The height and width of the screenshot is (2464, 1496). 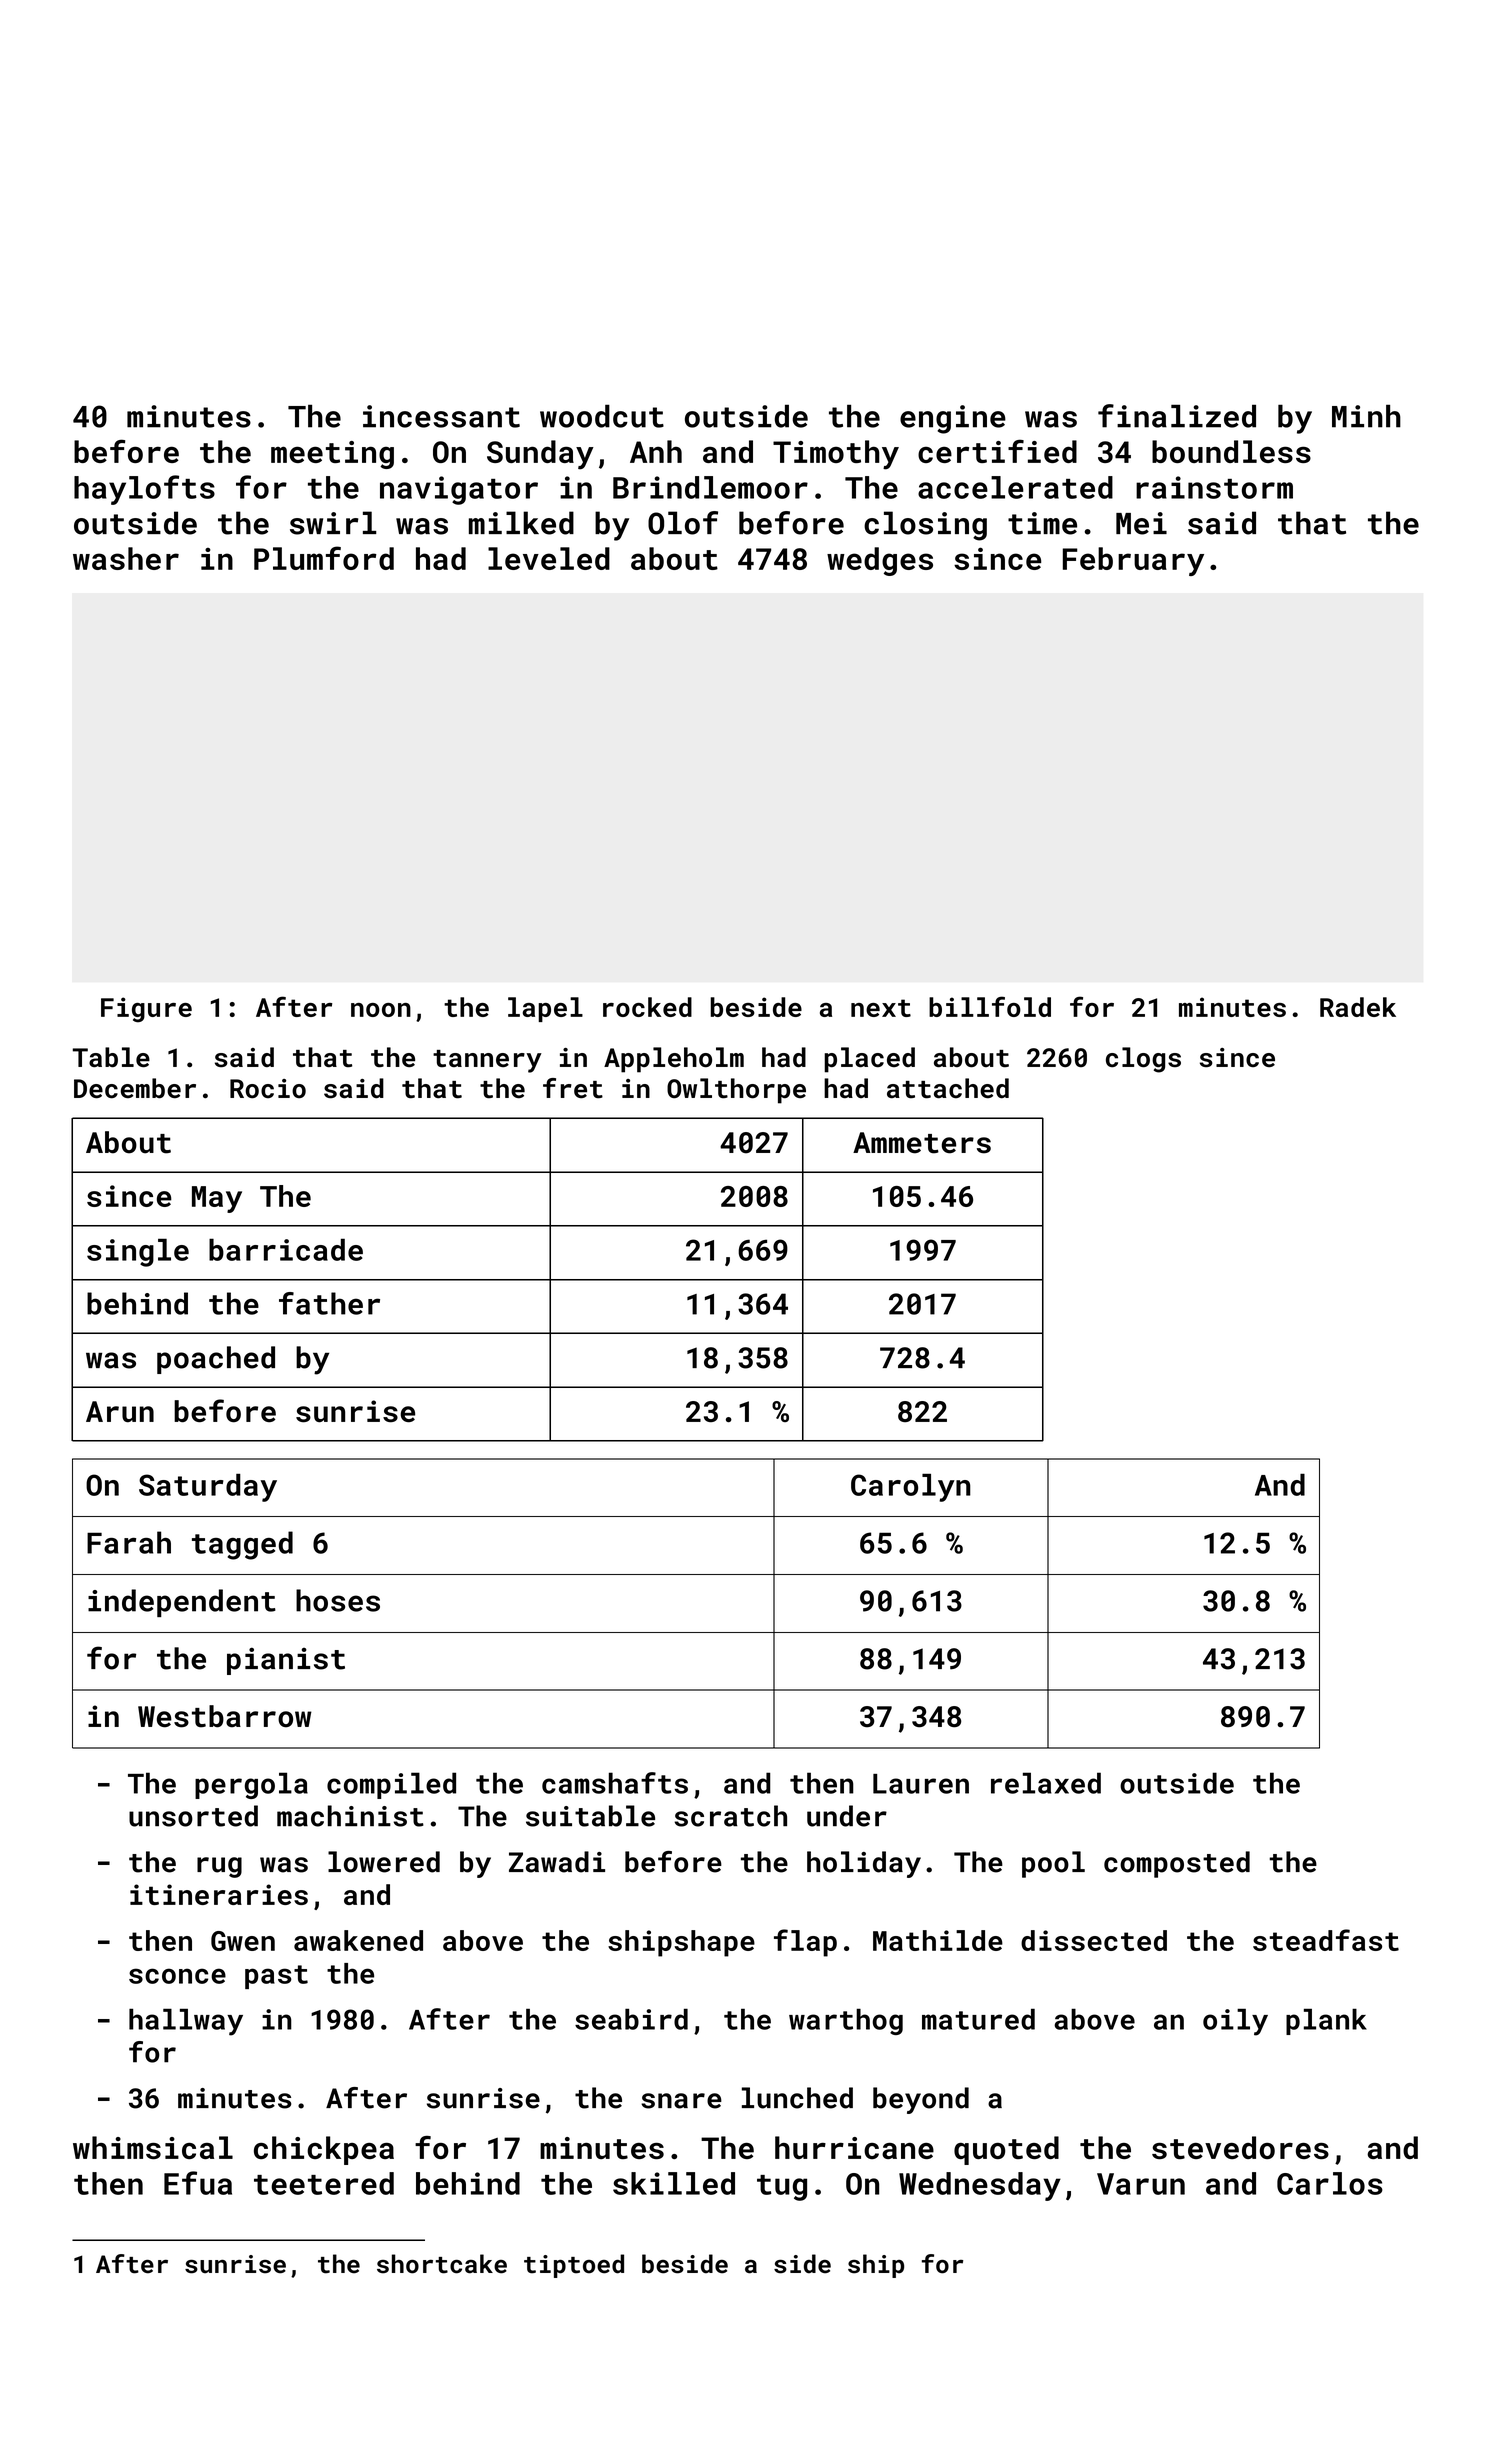 What do you see at coordinates (286, 1249) in the screenshot?
I see `barricade` at bounding box center [286, 1249].
